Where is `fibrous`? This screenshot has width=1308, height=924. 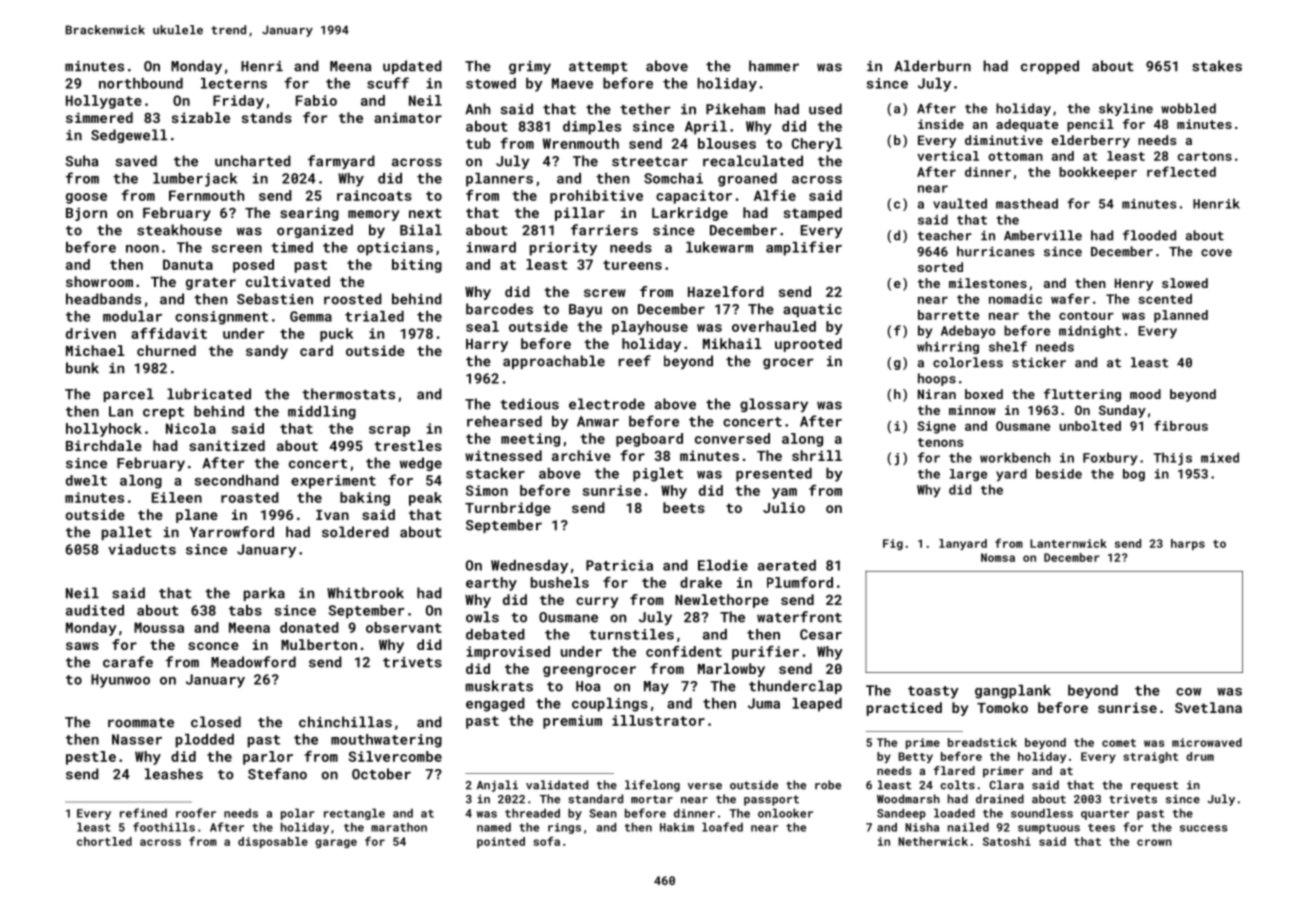 fibrous is located at coordinates (1181, 425).
